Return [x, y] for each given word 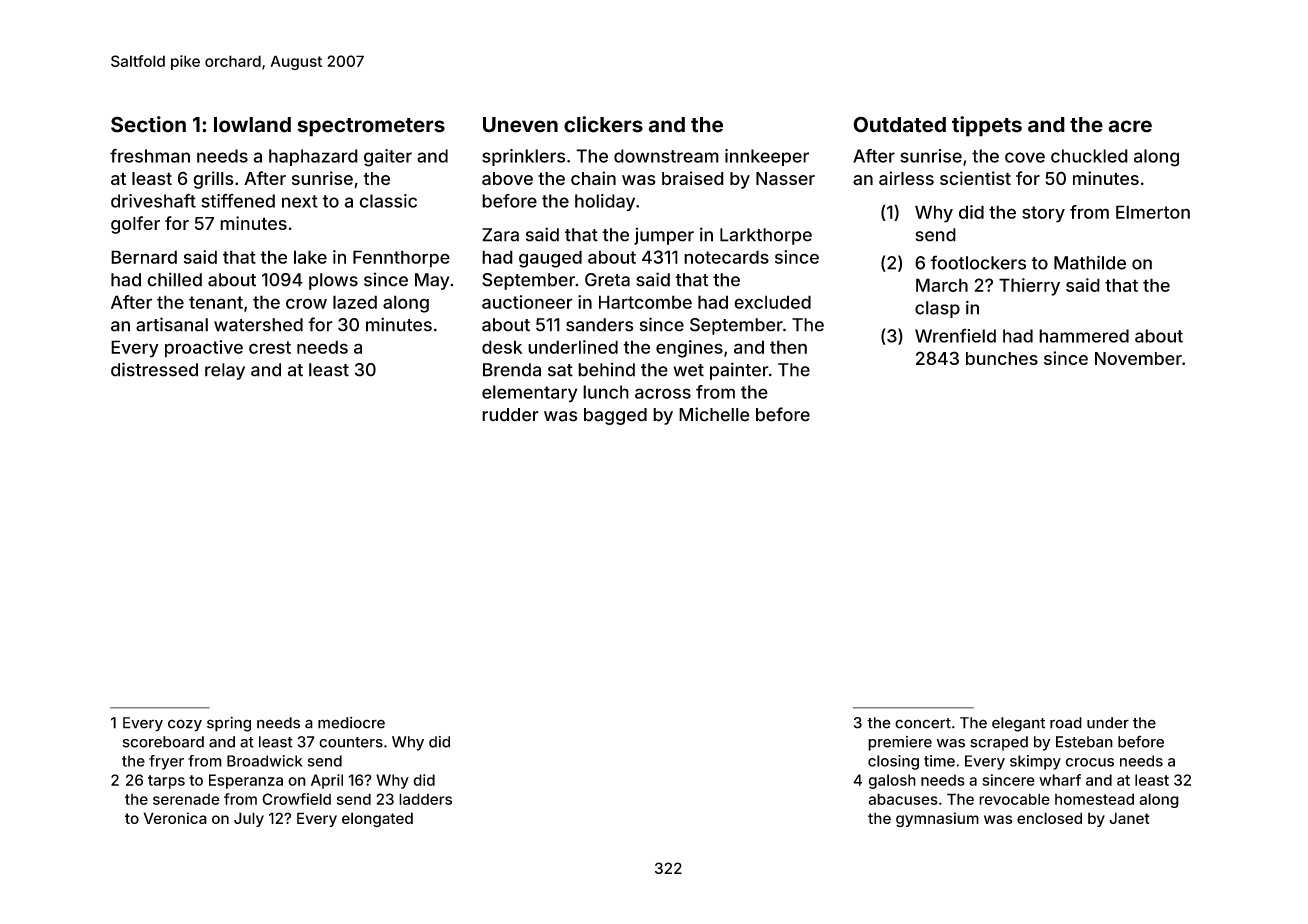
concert [923, 723]
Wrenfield [955, 335]
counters [351, 742]
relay [225, 371]
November [1138, 358]
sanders [599, 325]
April [327, 781]
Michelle [714, 414]
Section [148, 124]
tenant [216, 302]
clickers [603, 124]
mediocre [351, 723]
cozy [185, 725]
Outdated [899, 124]
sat [560, 370]
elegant [1018, 724]
